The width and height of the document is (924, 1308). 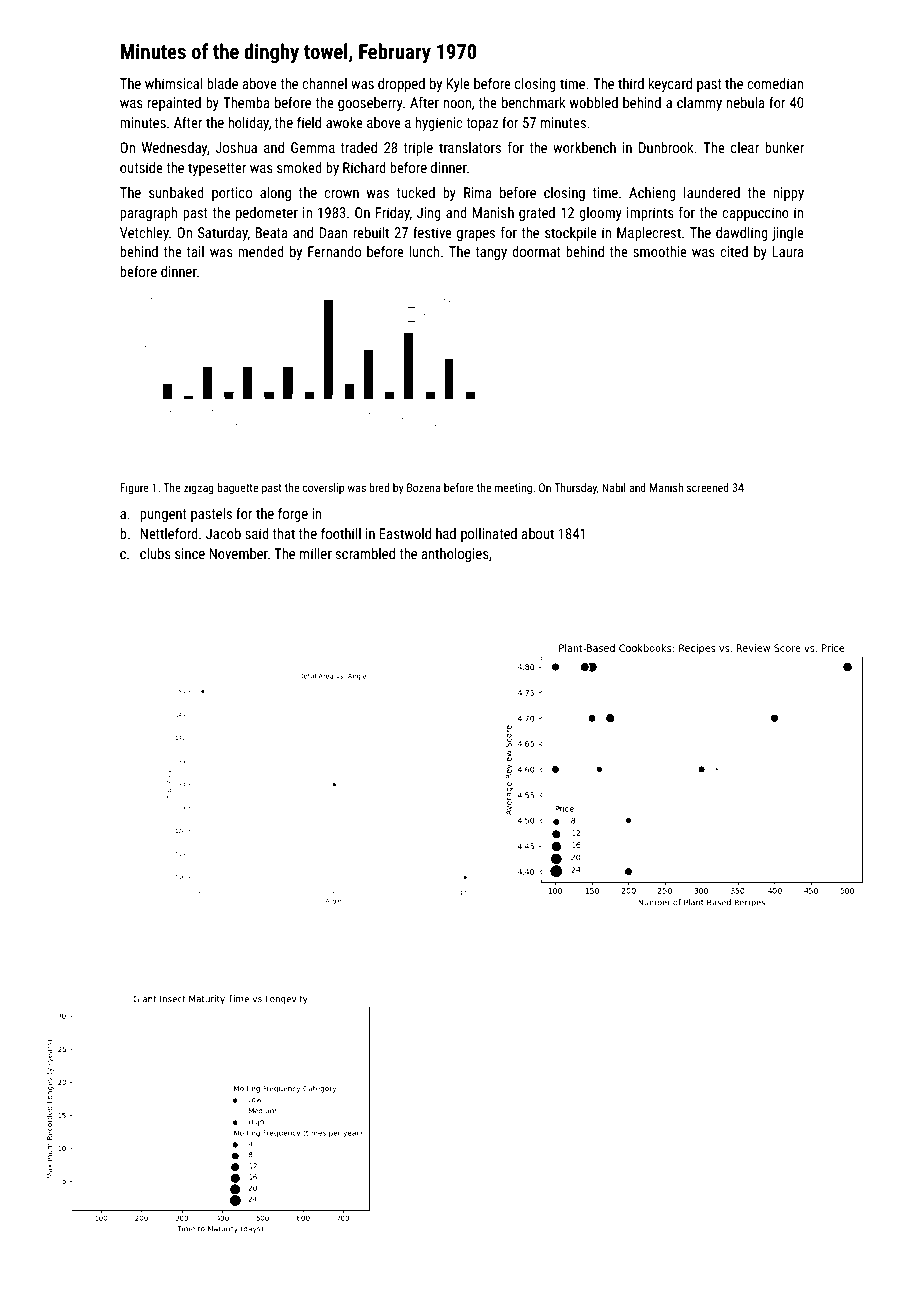 I want to click on sunbaked, so click(x=176, y=192).
